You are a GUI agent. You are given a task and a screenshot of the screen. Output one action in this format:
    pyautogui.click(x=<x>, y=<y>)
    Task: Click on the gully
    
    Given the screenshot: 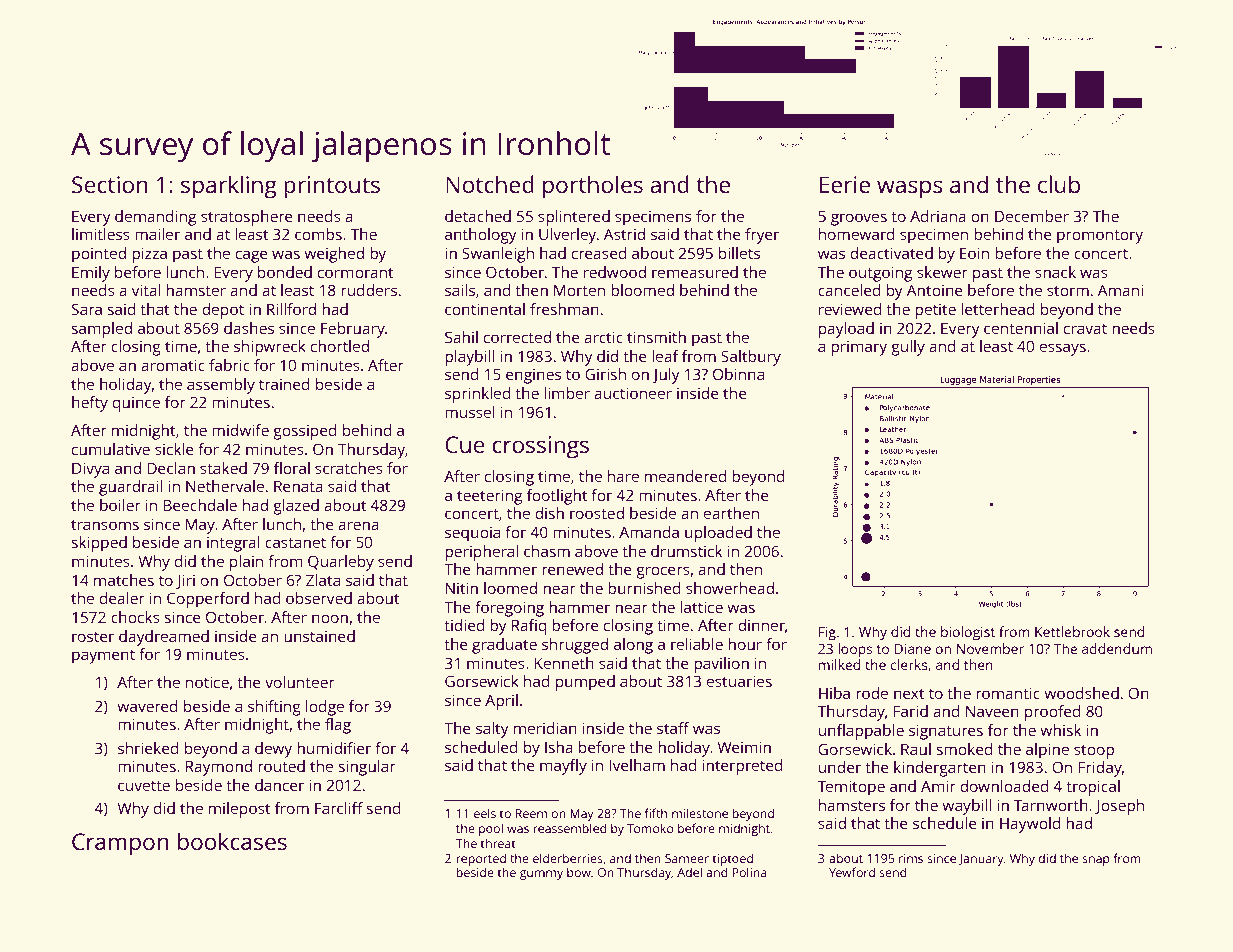 What is the action you would take?
    pyautogui.click(x=908, y=348)
